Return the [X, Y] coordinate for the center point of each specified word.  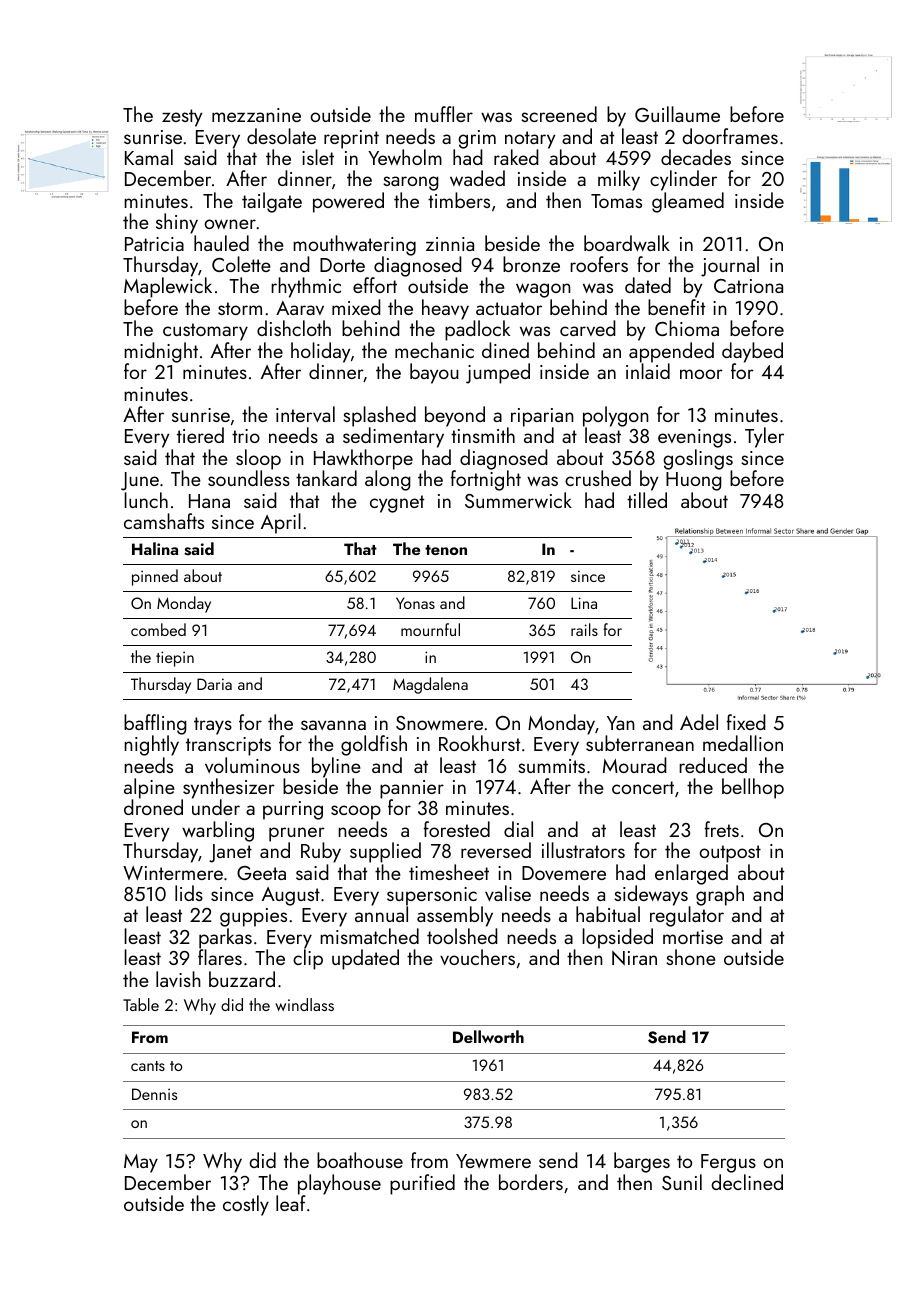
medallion [743, 743]
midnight [161, 352]
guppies [253, 917]
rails [584, 629]
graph [720, 895]
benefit [676, 307]
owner [230, 224]
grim [477, 139]
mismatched [369, 936]
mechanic [434, 350]
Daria [214, 684]
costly [246, 1205]
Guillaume [677, 114]
